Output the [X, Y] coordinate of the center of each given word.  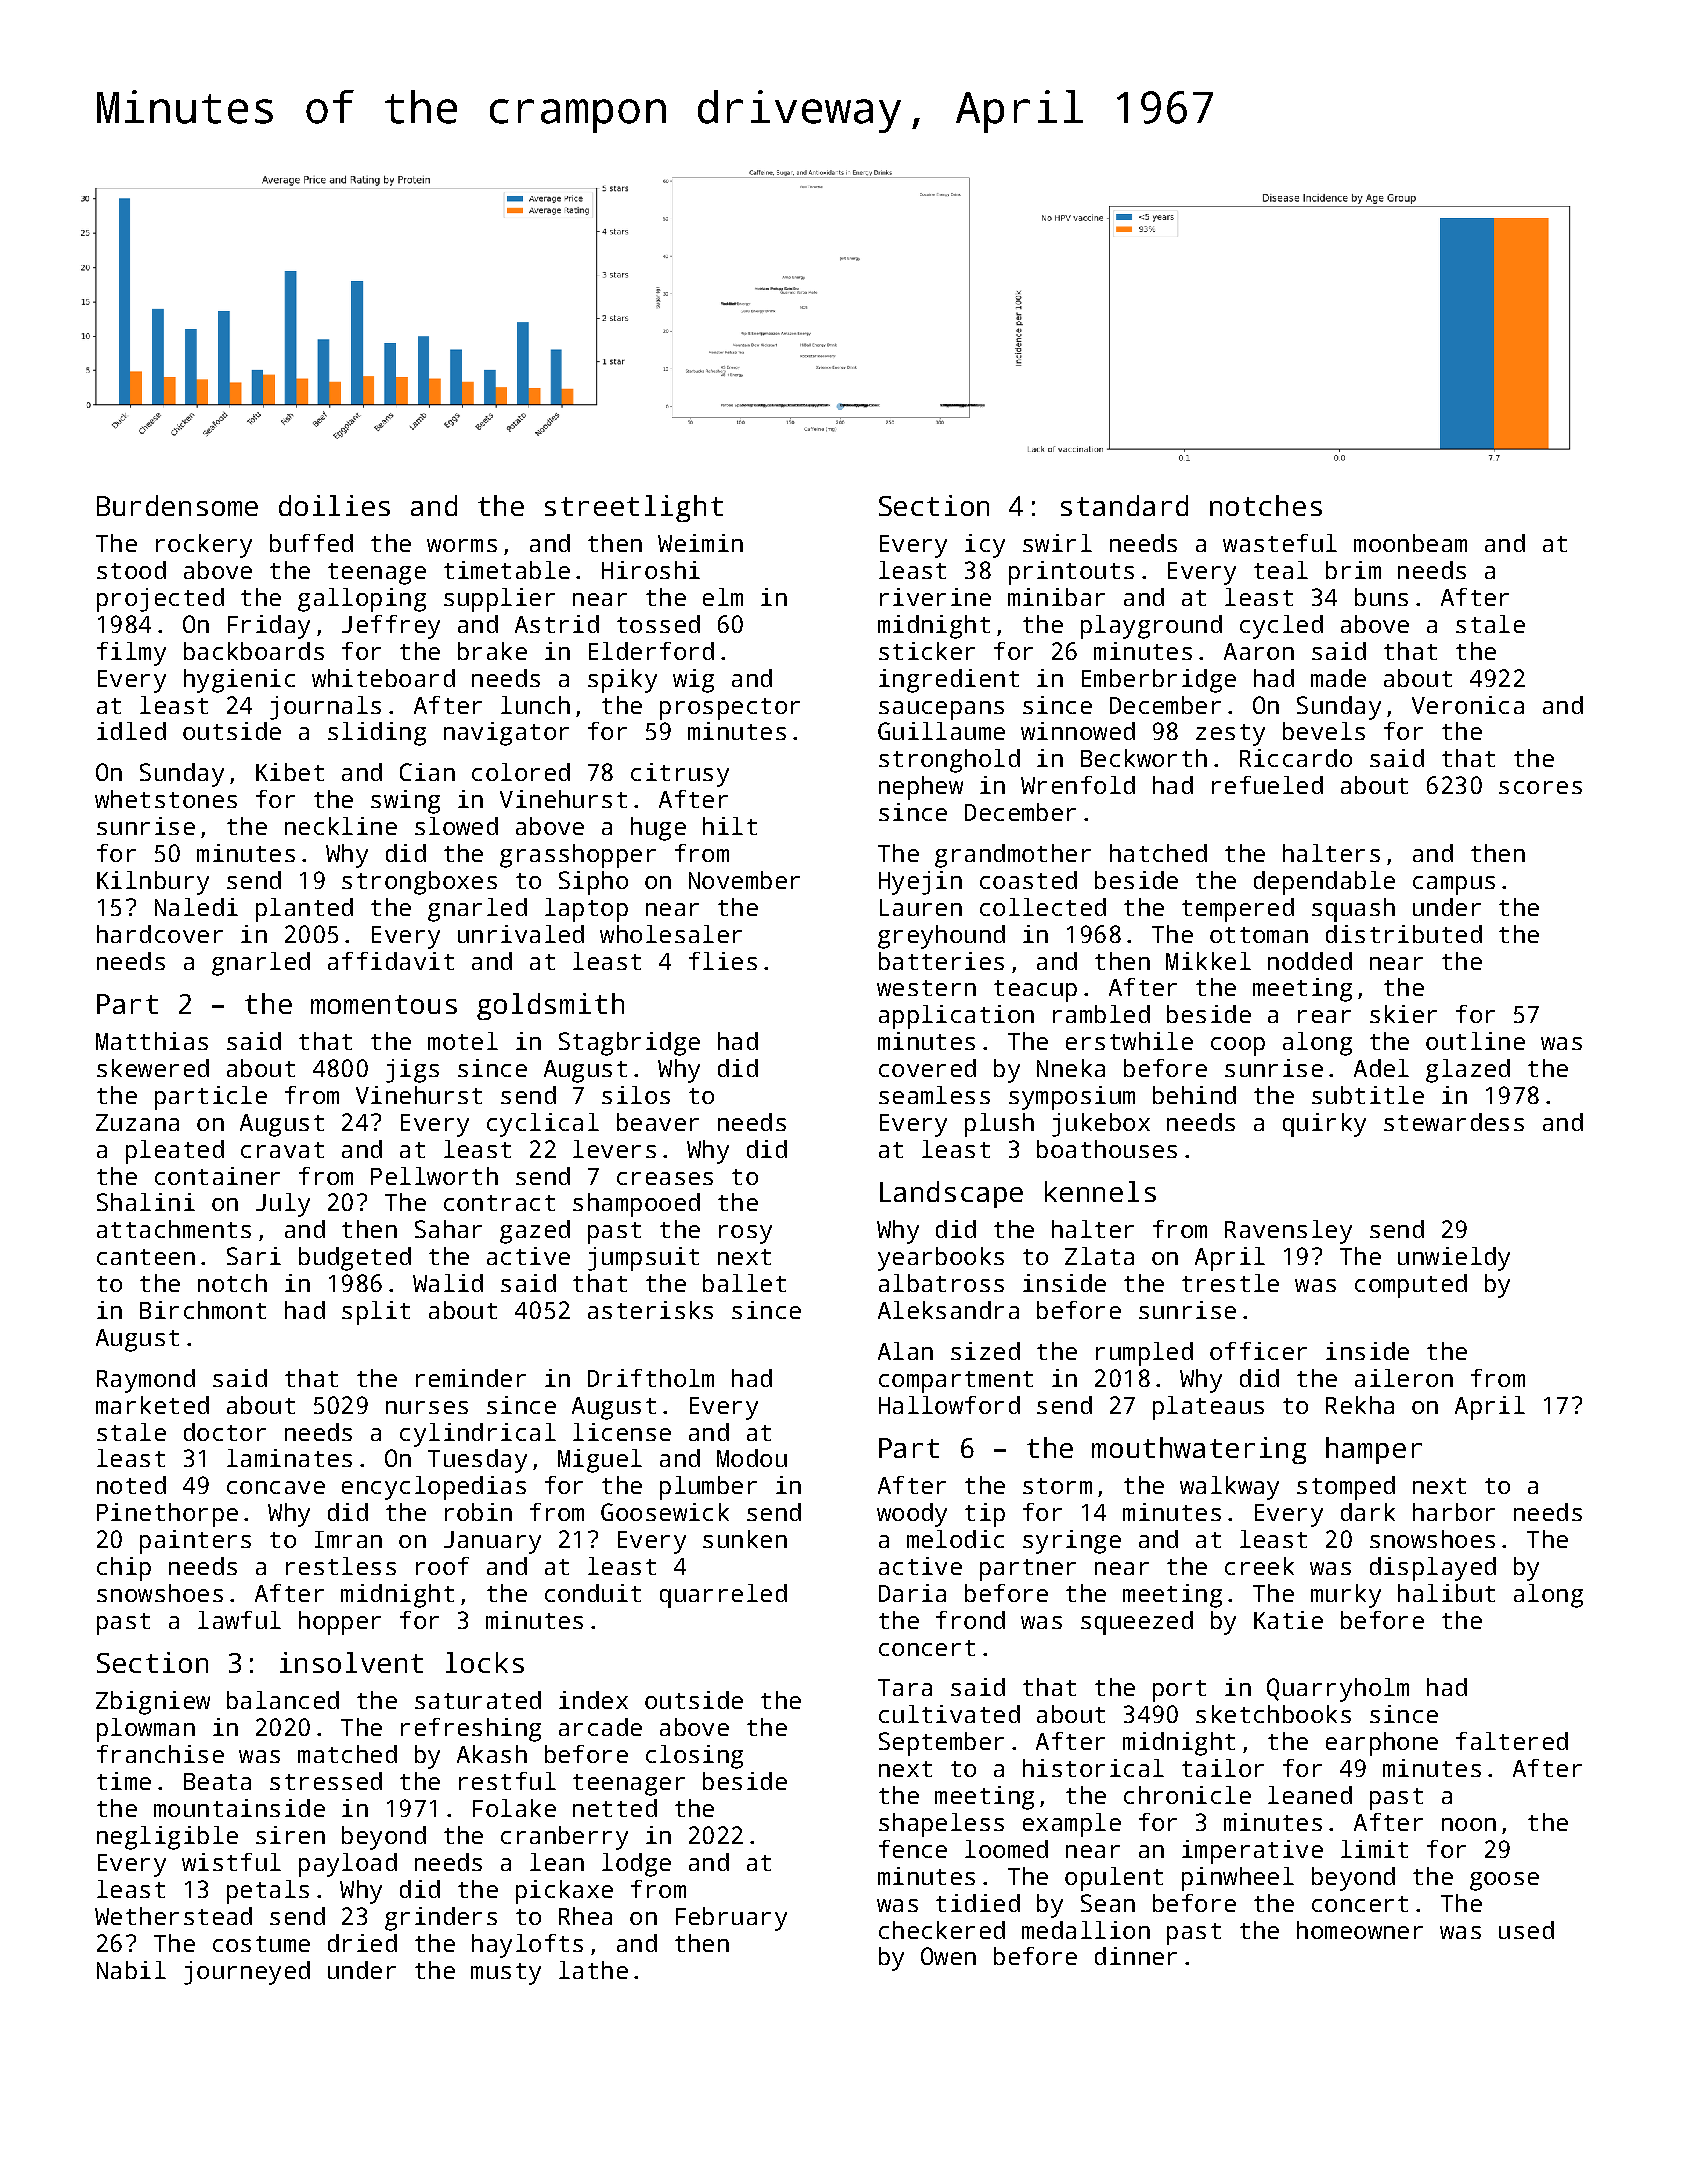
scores [1540, 787]
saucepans [941, 710]
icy [985, 546]
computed [1411, 1286]
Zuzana [137, 1122]
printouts [1071, 573]
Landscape [951, 1194]
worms [462, 545]
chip [124, 1569]
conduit [593, 1593]
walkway [1229, 1488]
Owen [948, 1956]
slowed [456, 826]
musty [506, 1974]
